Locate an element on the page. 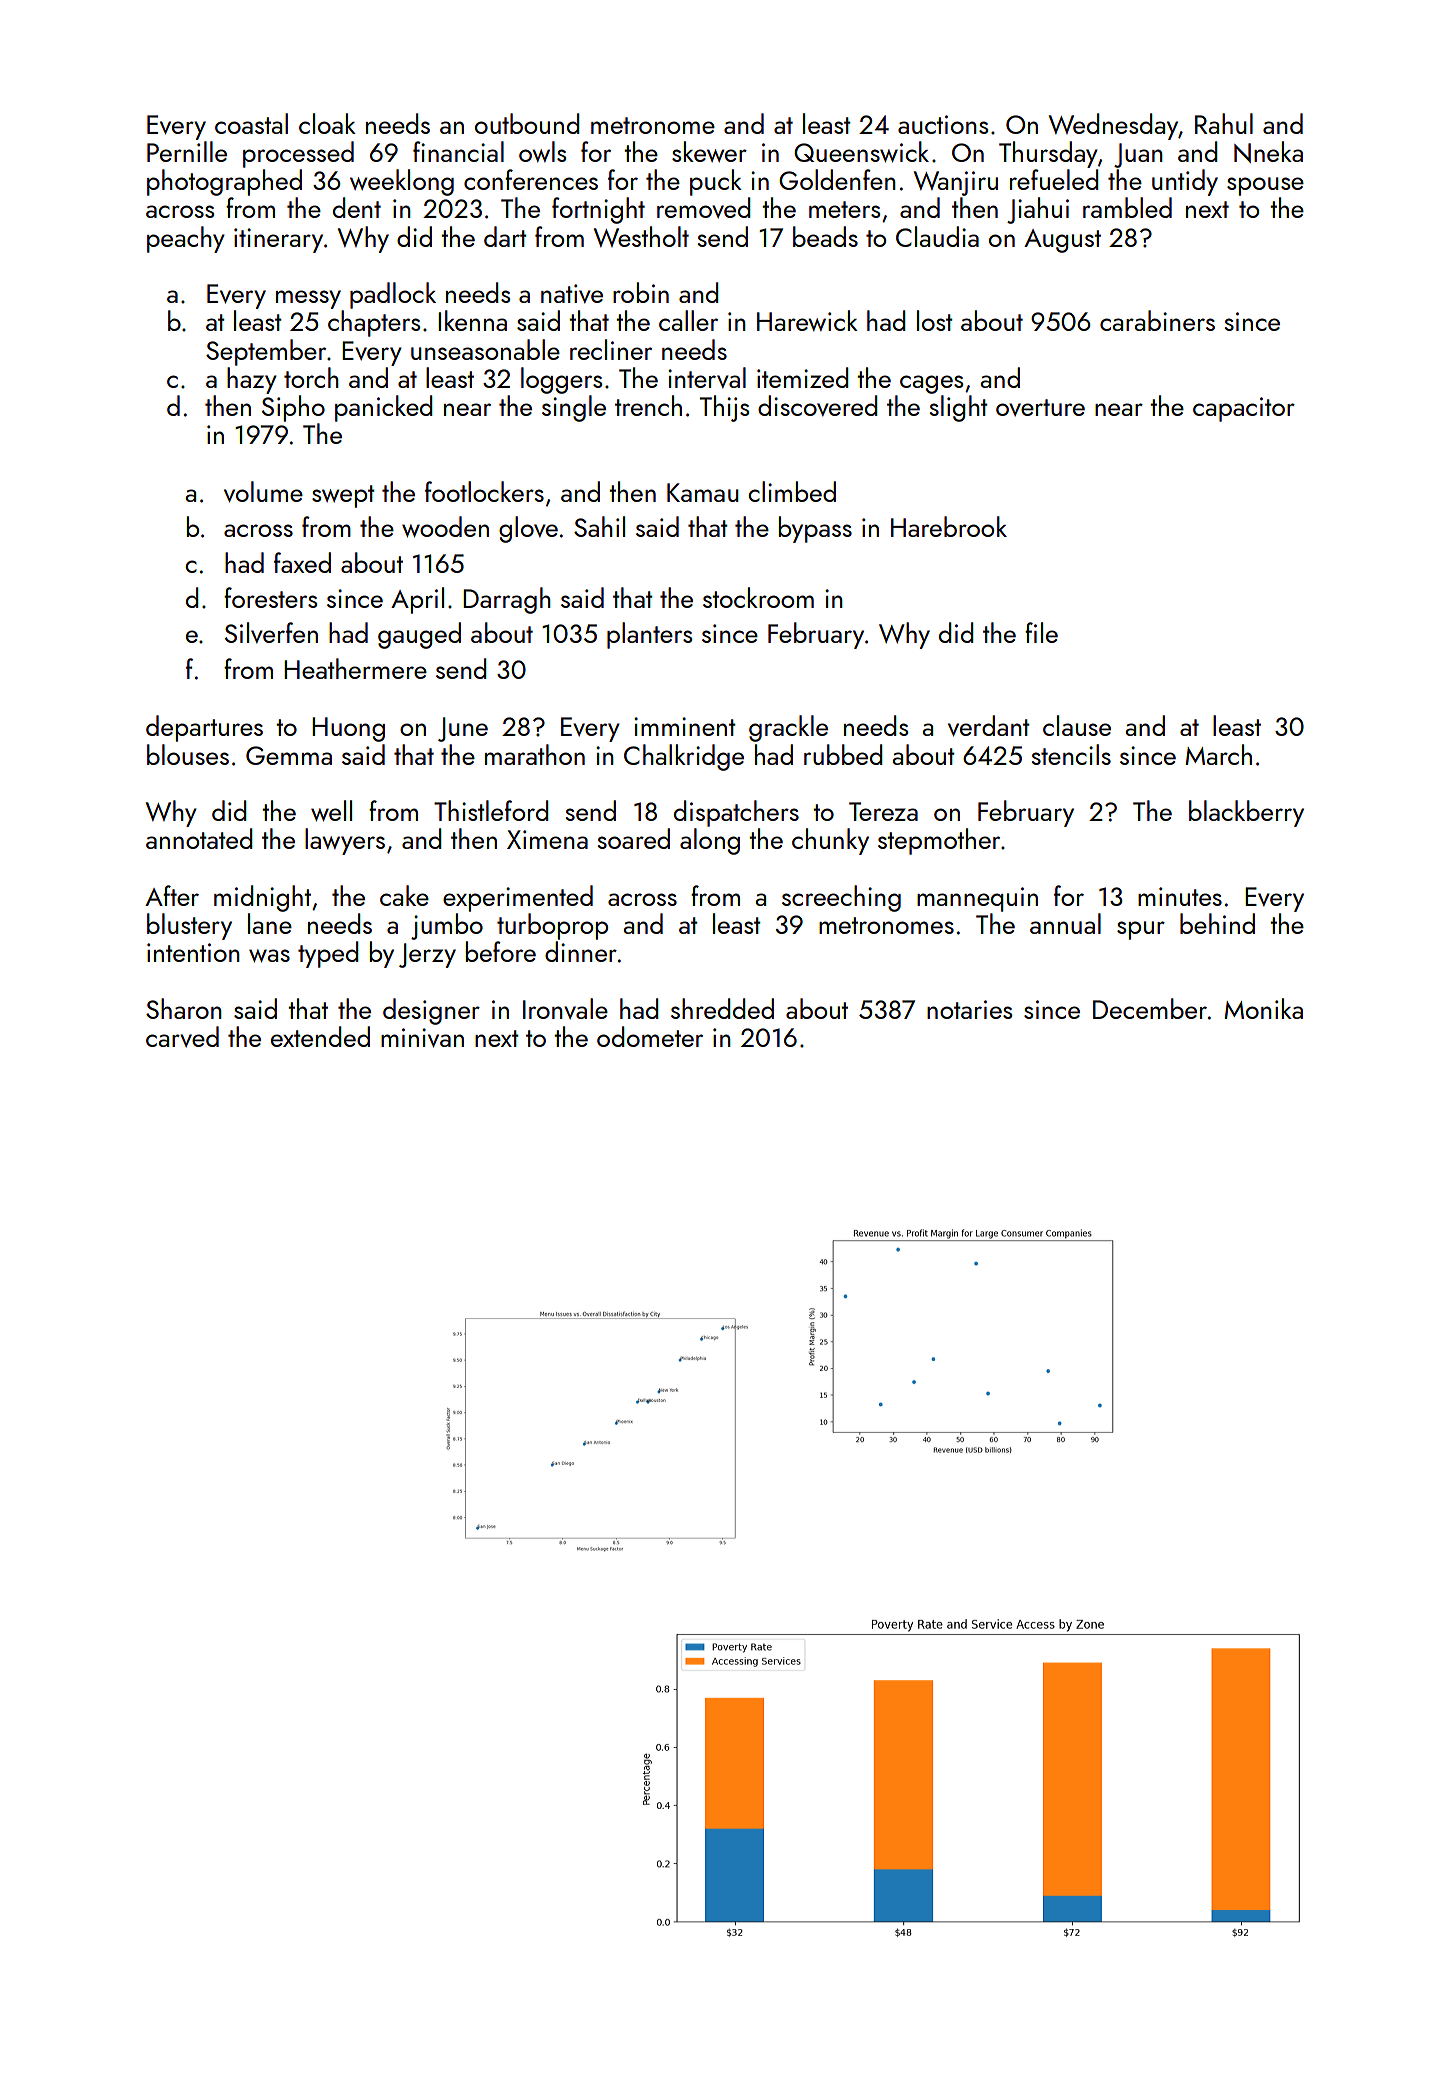 Image resolution: width=1450 pixels, height=2100 pixels. single is located at coordinates (574, 408).
